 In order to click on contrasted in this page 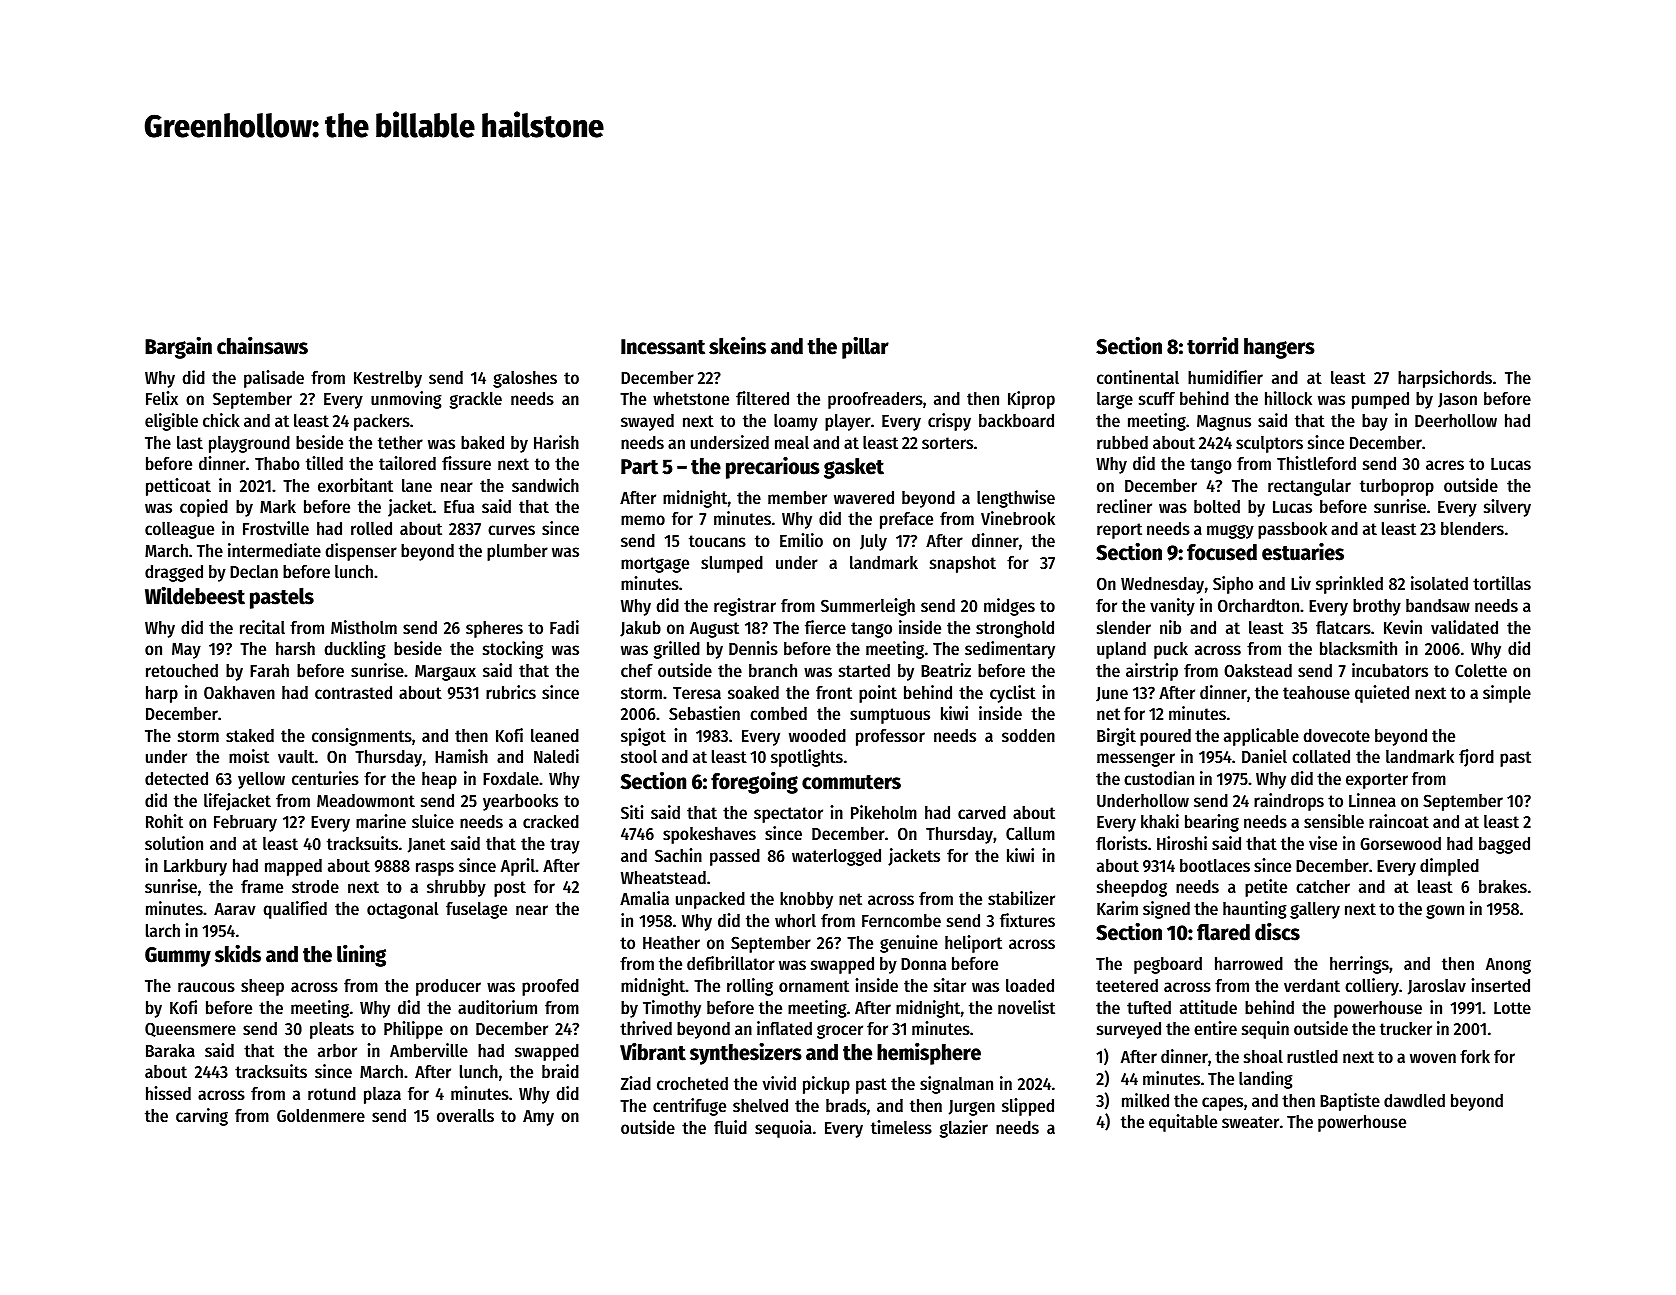, I will do `click(353, 692)`.
